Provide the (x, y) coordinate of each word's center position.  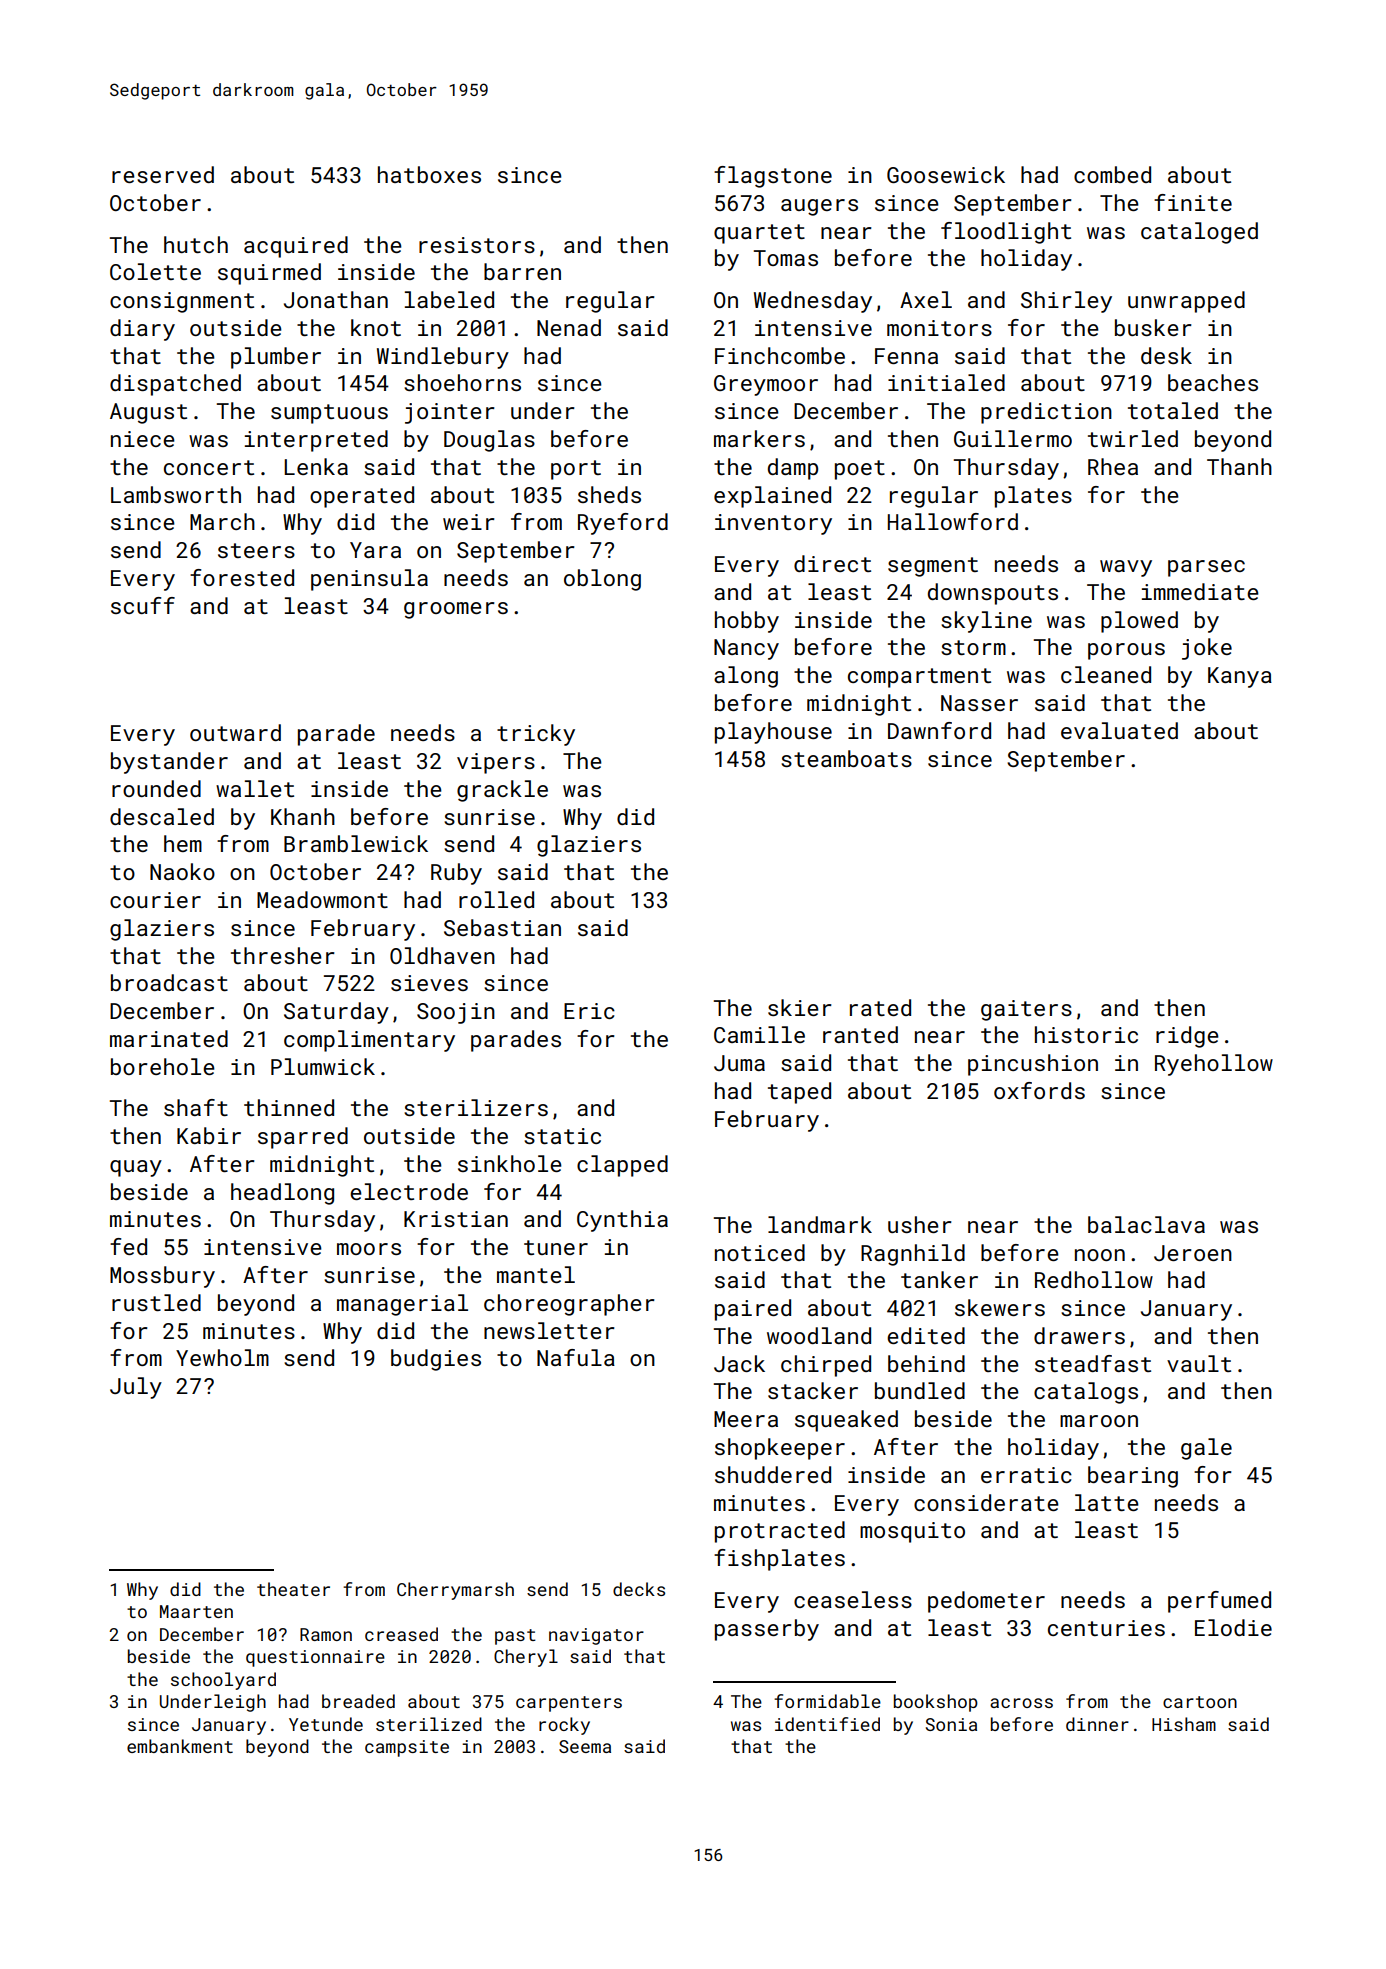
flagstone (773, 177)
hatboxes (429, 174)
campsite (407, 1748)
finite (1193, 202)
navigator (596, 1636)
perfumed (1219, 1602)
